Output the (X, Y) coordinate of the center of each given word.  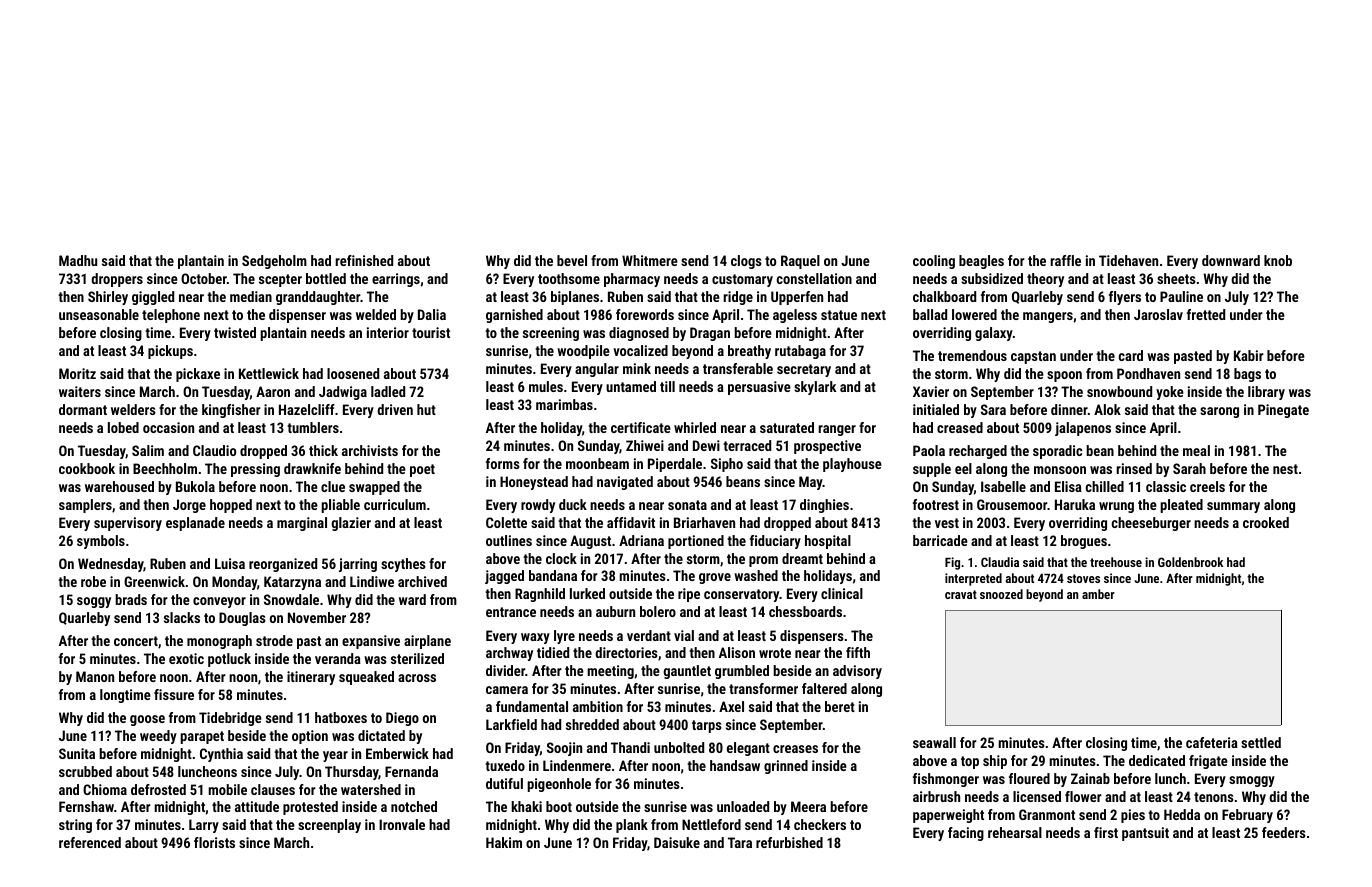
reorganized (283, 565)
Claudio (214, 450)
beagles (981, 262)
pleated (1181, 506)
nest (1285, 469)
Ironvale (402, 824)
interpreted (973, 579)
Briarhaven (704, 522)
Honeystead (534, 483)
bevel (572, 260)
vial (684, 635)
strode (274, 640)
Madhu (78, 260)
